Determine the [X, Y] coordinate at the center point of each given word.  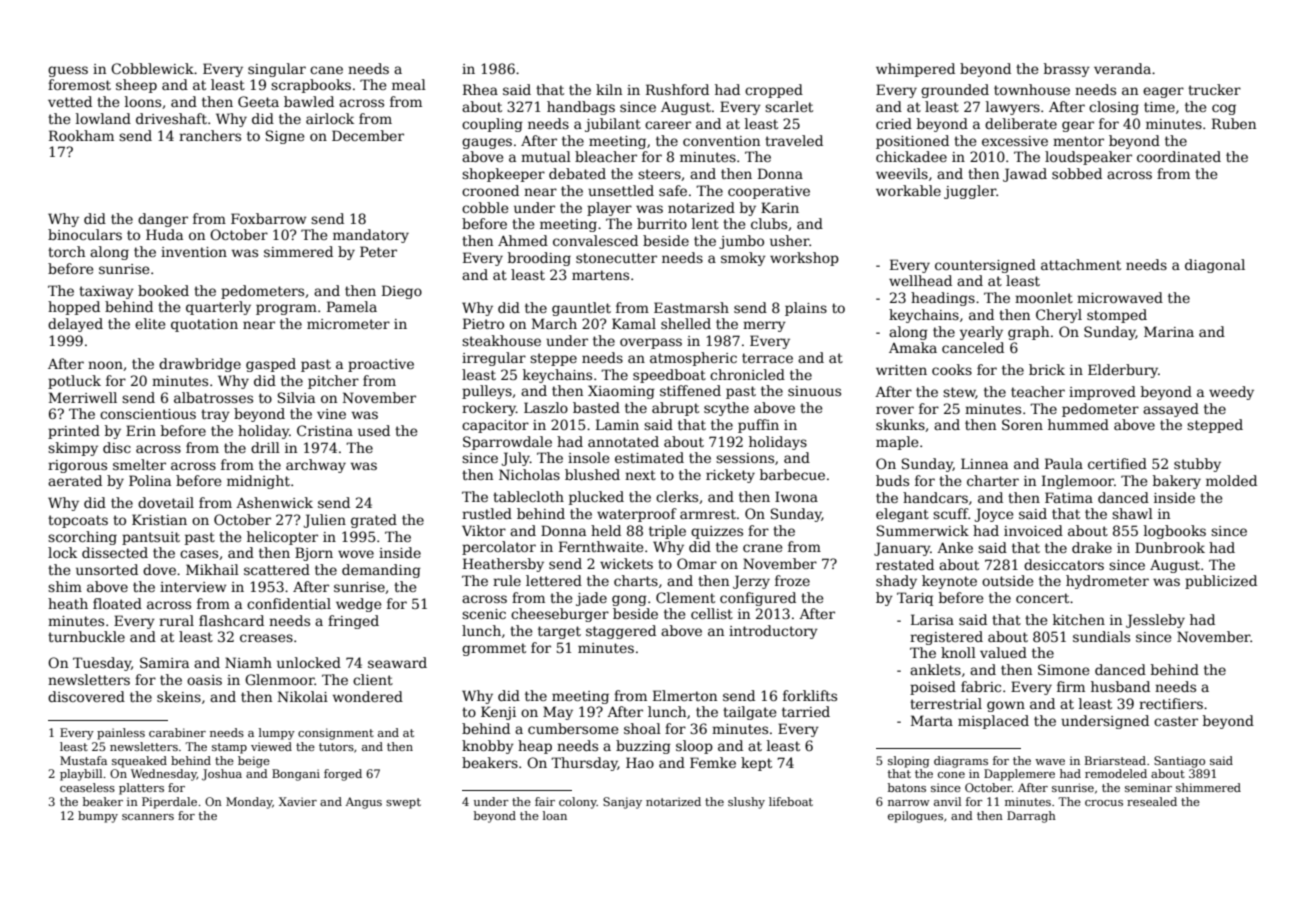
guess [68, 71]
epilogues [915, 817]
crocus [1104, 803]
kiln [609, 89]
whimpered [915, 70]
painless [121, 734]
